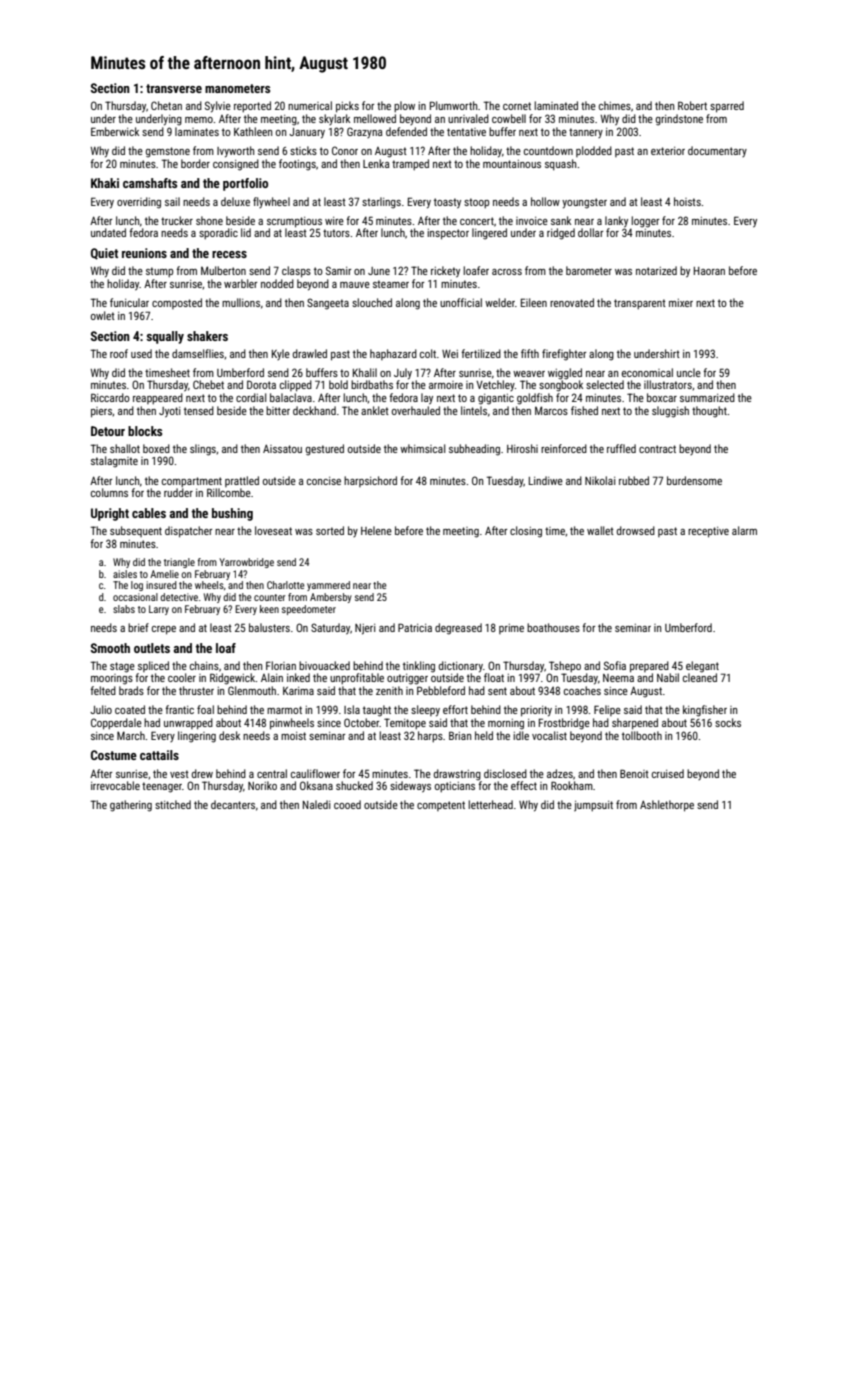  What do you see at coordinates (441, 806) in the image?
I see `competent` at bounding box center [441, 806].
